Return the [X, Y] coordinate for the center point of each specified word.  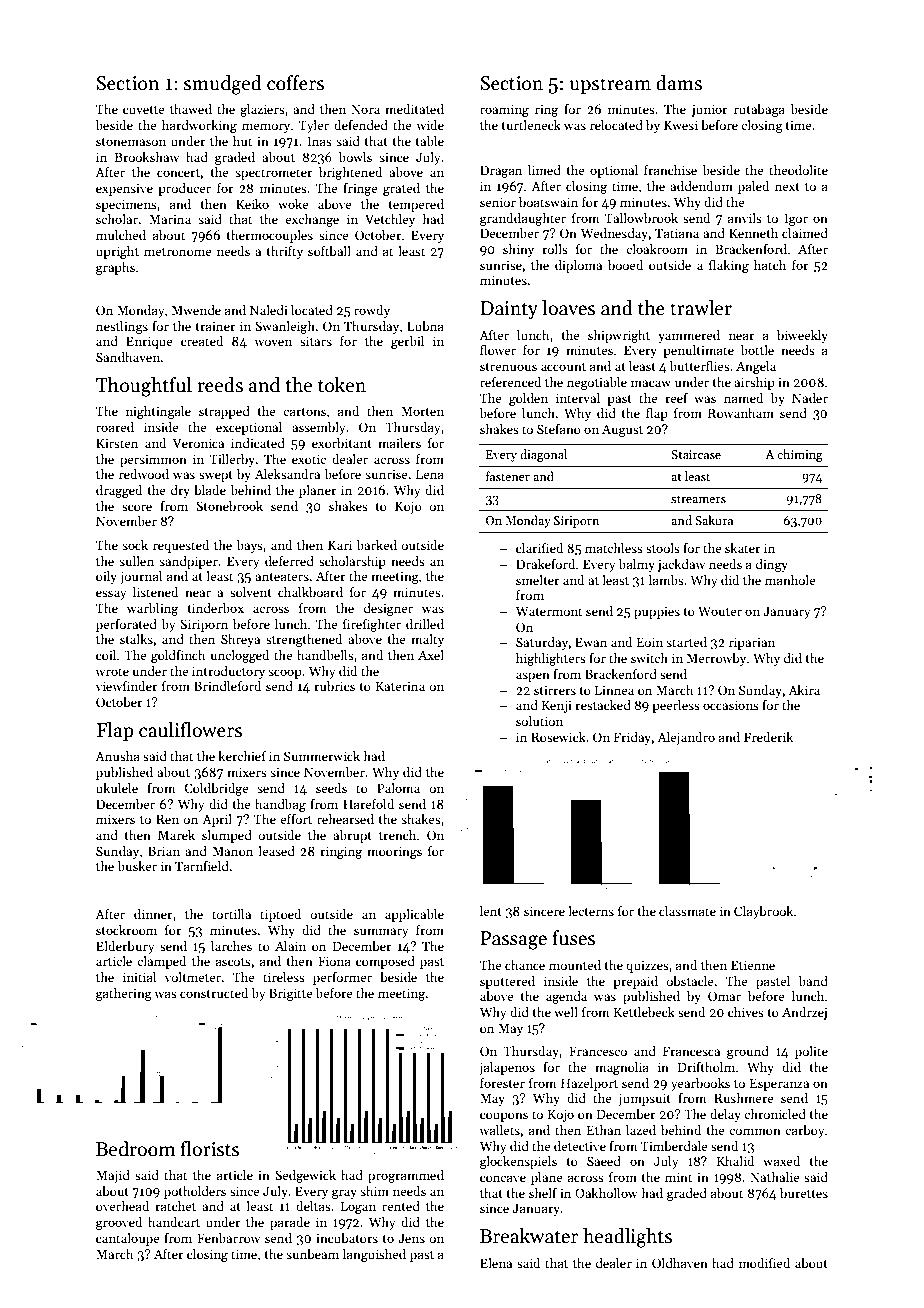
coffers [295, 83]
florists [209, 1149]
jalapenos [507, 1068]
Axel [431, 655]
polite [811, 1052]
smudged [223, 85]
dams [679, 83]
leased [276, 851]
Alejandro [686, 738]
